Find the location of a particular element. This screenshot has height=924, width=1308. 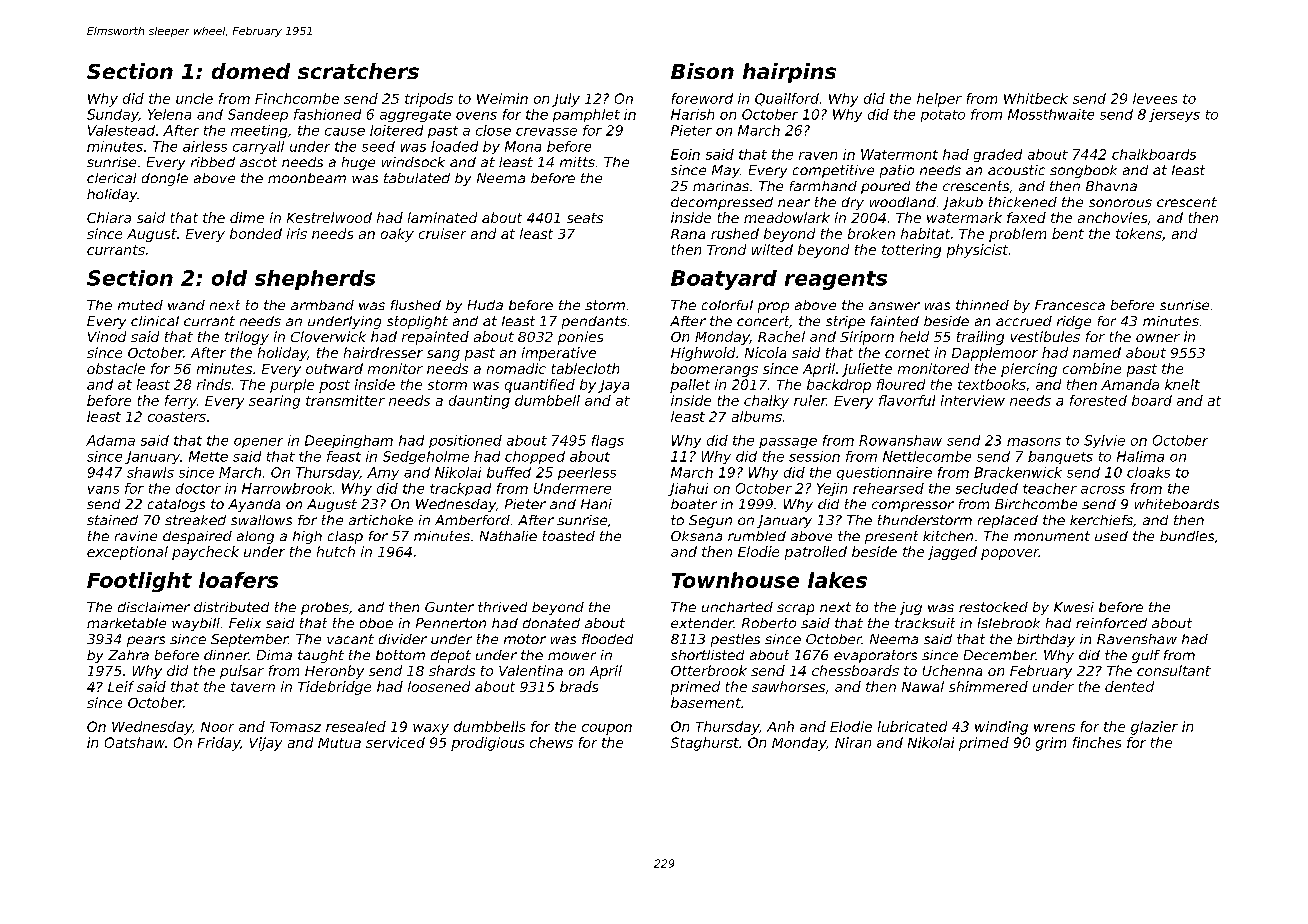

fashioned is located at coordinates (327, 114).
